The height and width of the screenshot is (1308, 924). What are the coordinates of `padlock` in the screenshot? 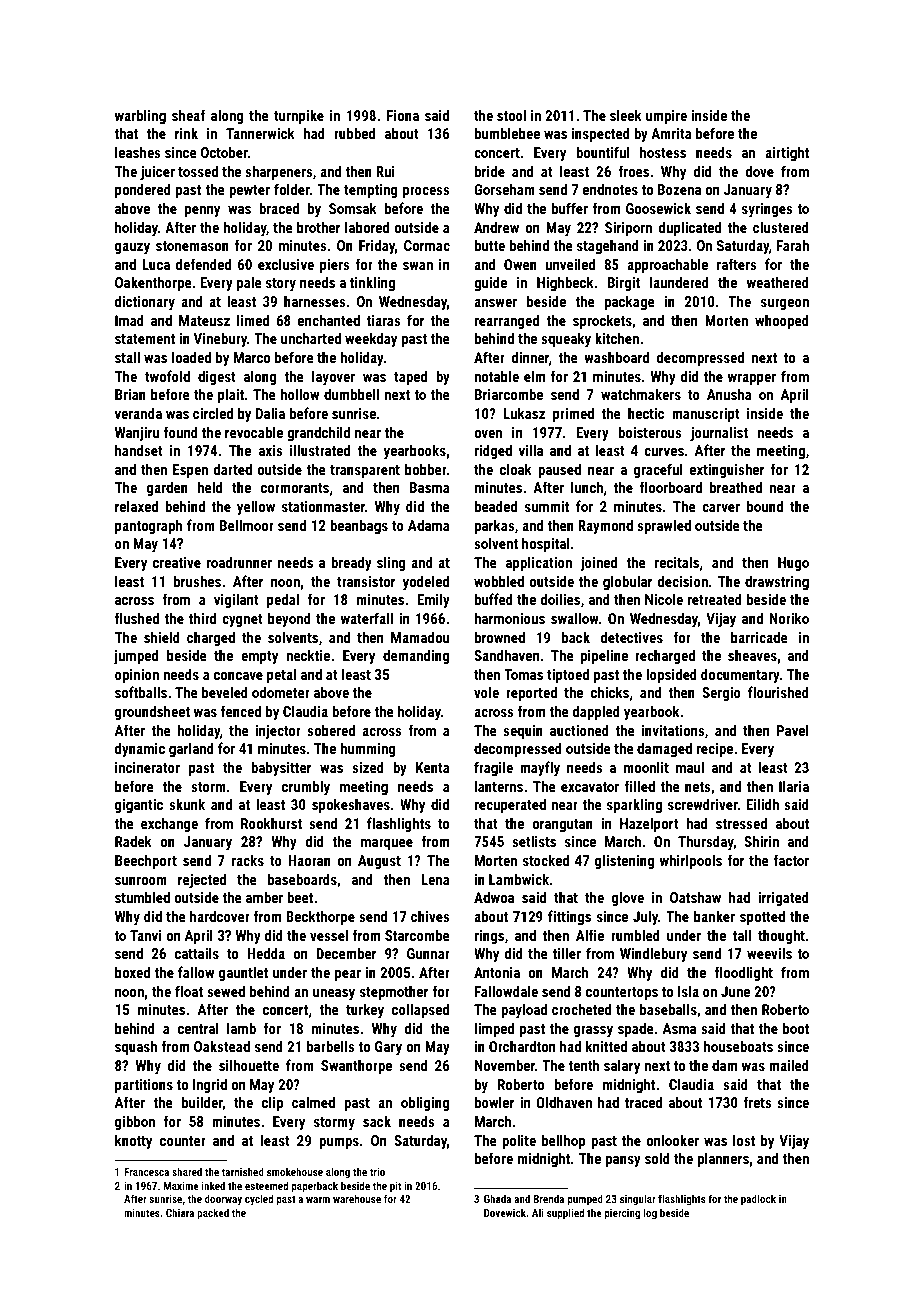 It's located at (758, 1199).
